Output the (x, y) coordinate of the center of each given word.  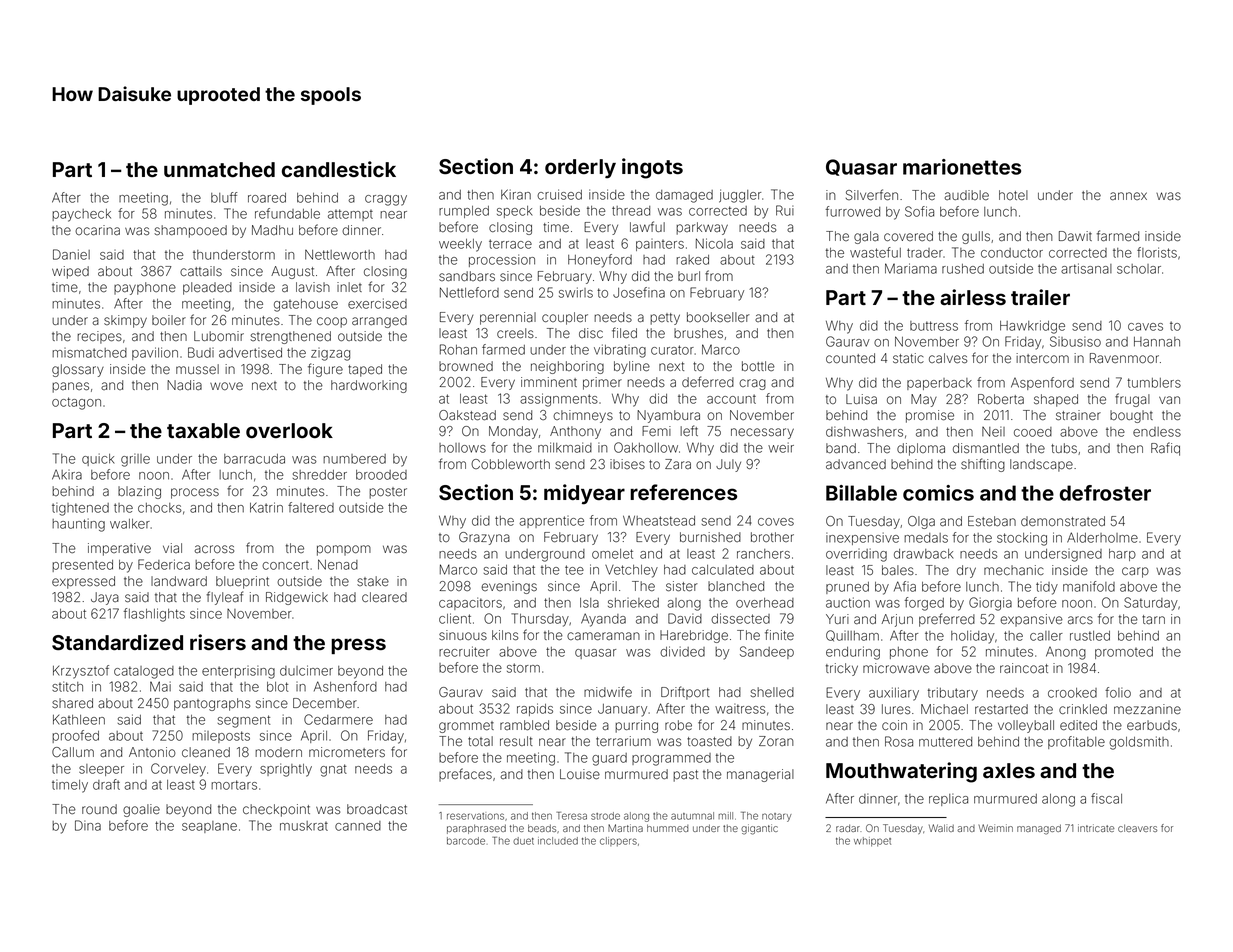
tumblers (1154, 383)
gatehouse (306, 305)
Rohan (458, 349)
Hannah (1157, 342)
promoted (1124, 653)
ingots (652, 168)
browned (466, 366)
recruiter (464, 651)
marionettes (962, 167)
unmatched (219, 169)
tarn (1153, 619)
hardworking (369, 386)
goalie (141, 810)
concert (285, 565)
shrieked (633, 603)
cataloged (144, 672)
